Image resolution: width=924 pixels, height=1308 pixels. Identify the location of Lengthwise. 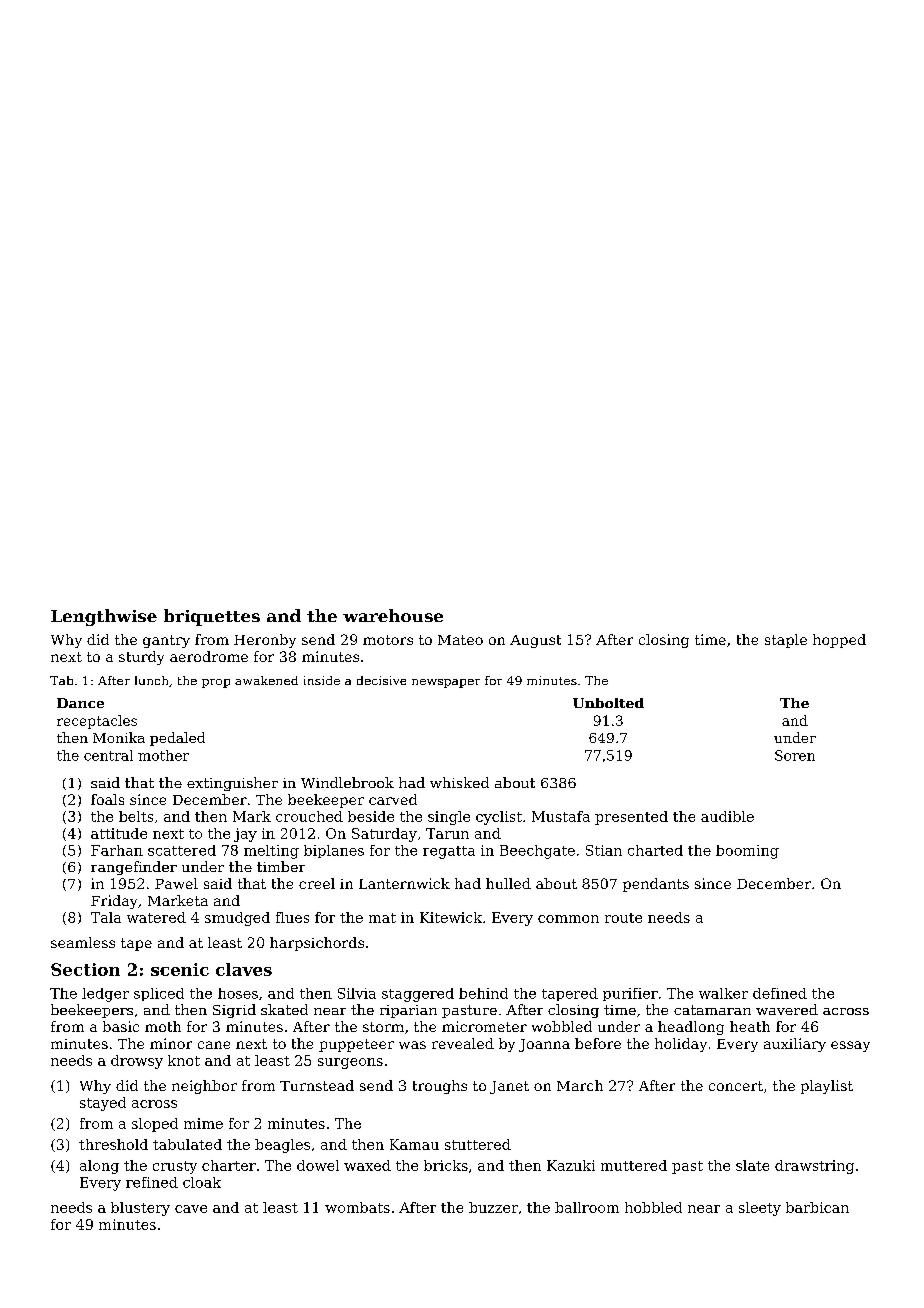
(104, 617).
